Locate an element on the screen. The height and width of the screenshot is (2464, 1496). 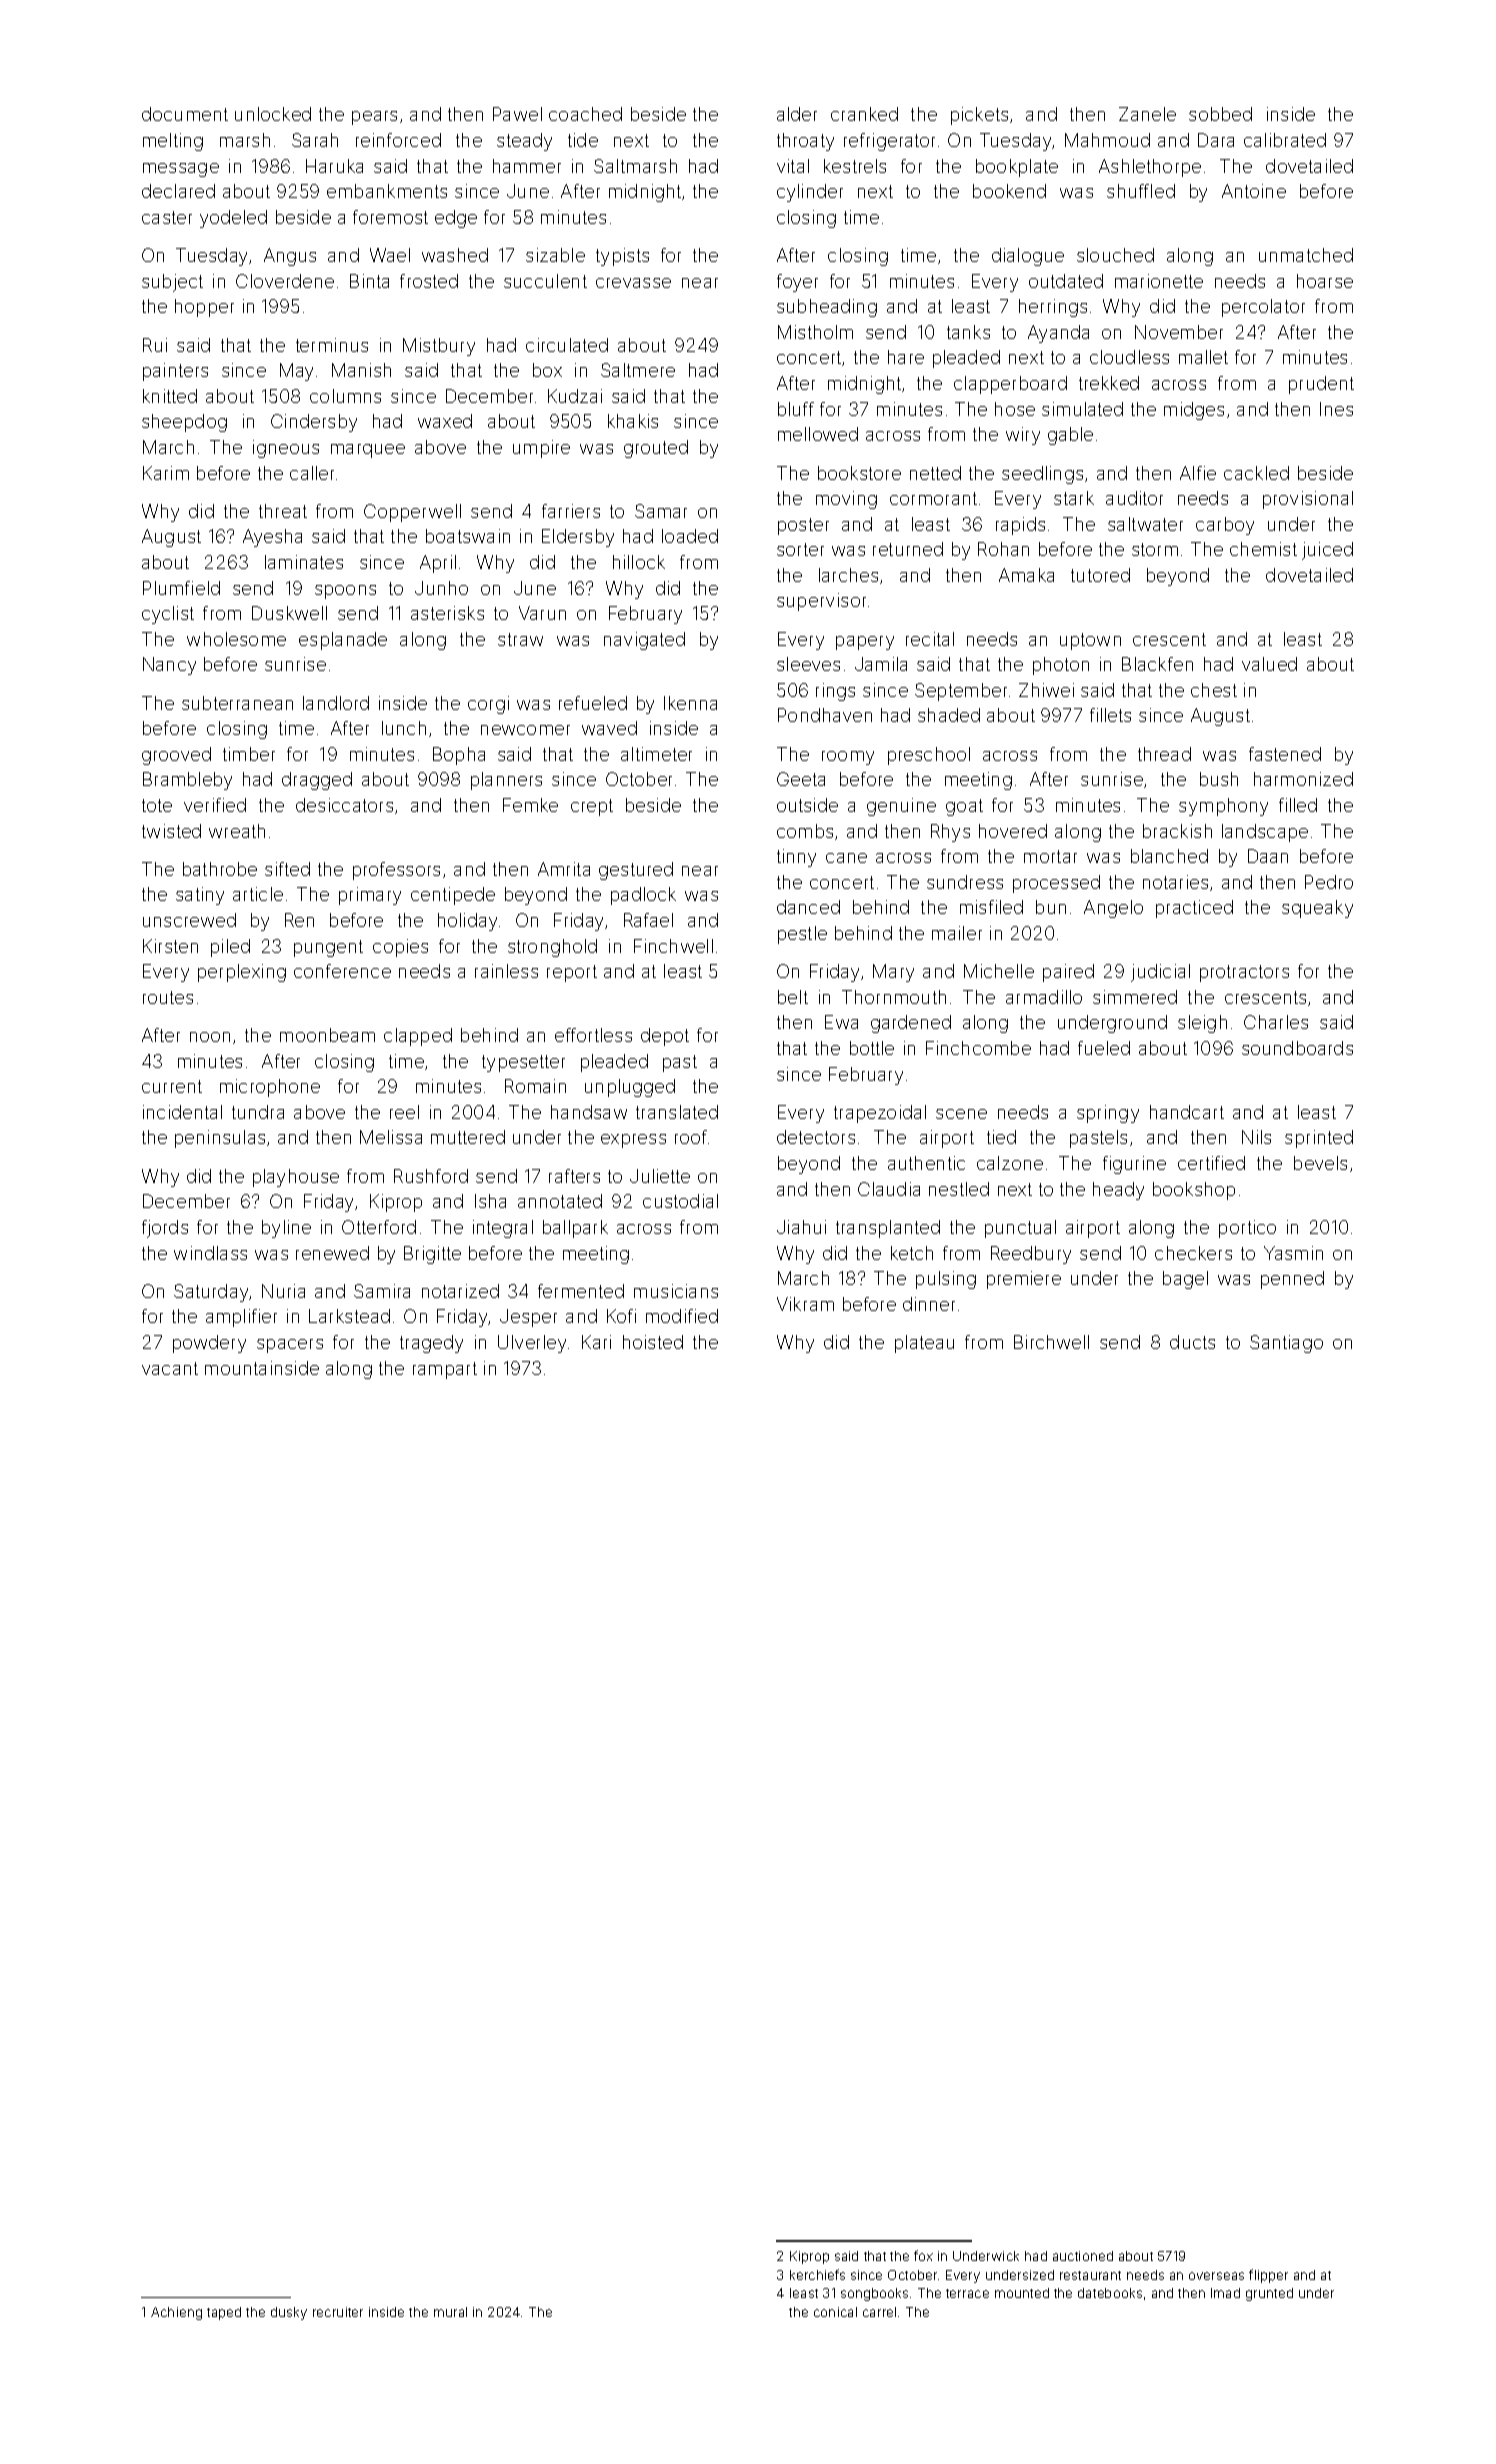
belt is located at coordinates (793, 997).
